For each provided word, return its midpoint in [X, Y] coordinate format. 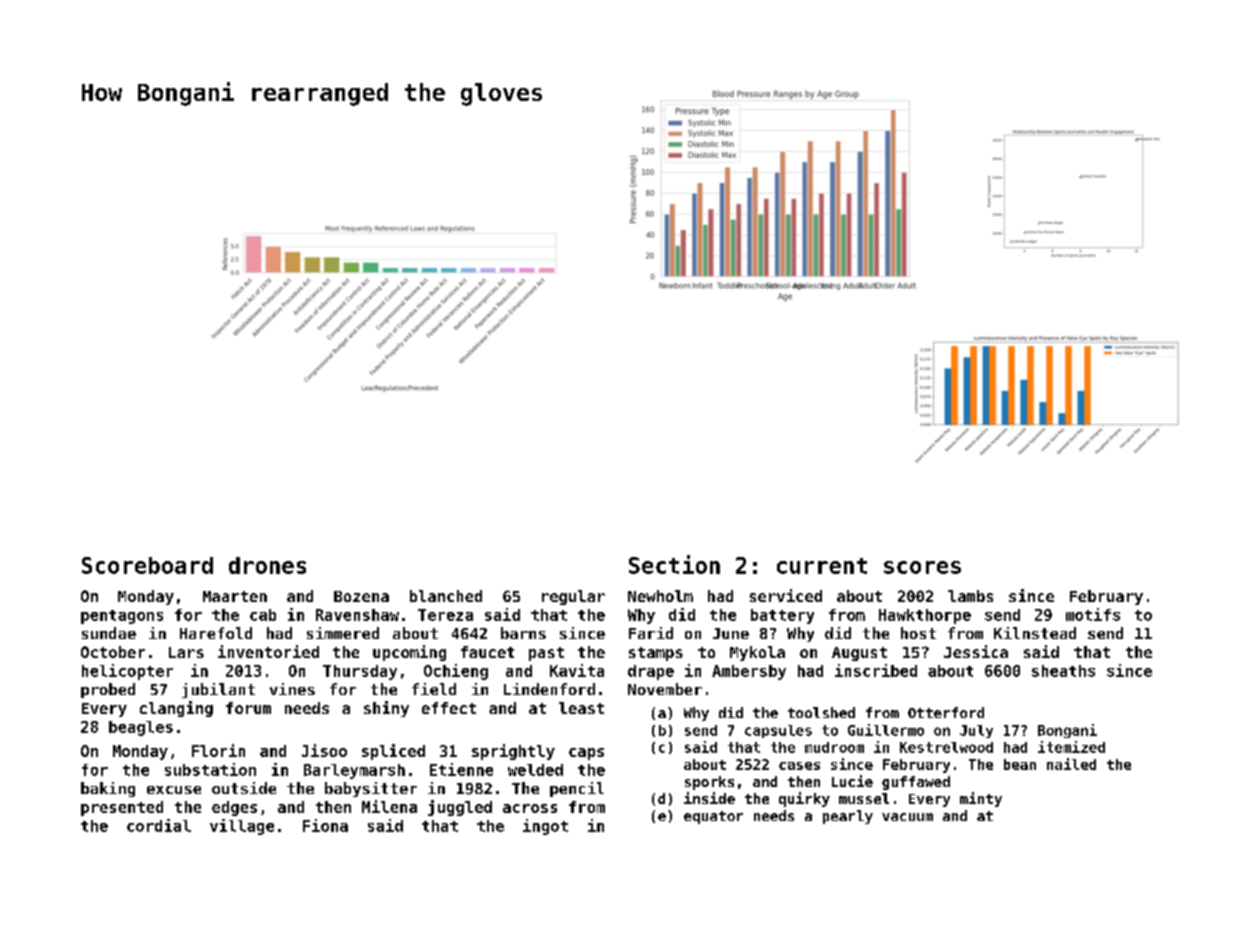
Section [674, 564]
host [918, 633]
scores [922, 567]
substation [210, 769]
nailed [1071, 764]
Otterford [946, 712]
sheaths [1063, 671]
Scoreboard [147, 565]
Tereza [445, 615]
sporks [709, 783]
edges [234, 808]
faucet [487, 652]
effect [449, 708]
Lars [186, 652]
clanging [176, 709]
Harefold [216, 633]
